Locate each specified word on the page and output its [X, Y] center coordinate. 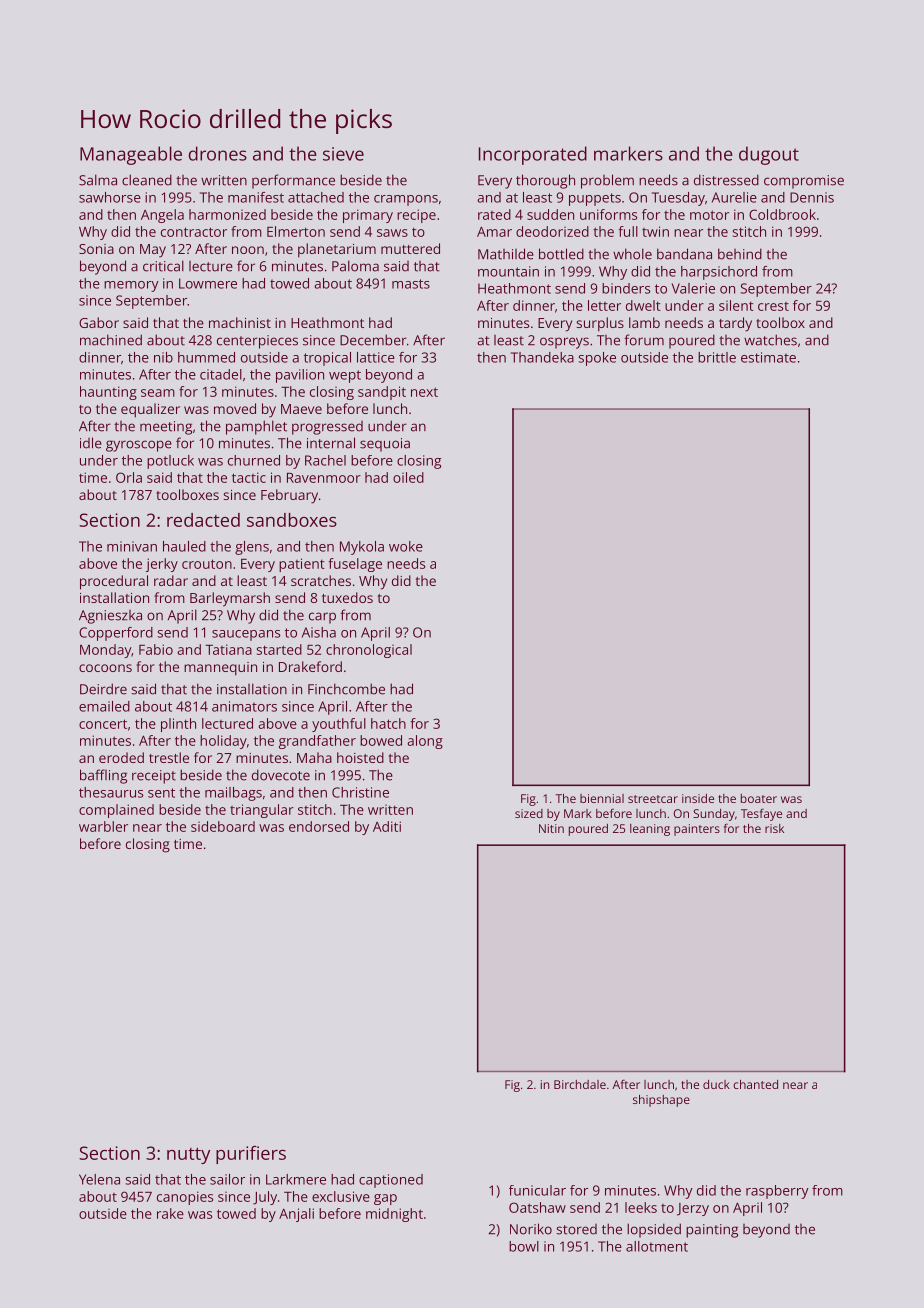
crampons [406, 200]
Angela [162, 216]
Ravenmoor [324, 478]
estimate [768, 357]
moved [235, 408]
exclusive [341, 1196]
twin [655, 231]
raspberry [777, 1192]
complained [116, 811]
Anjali [296, 1215]
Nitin [551, 828]
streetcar [653, 799]
